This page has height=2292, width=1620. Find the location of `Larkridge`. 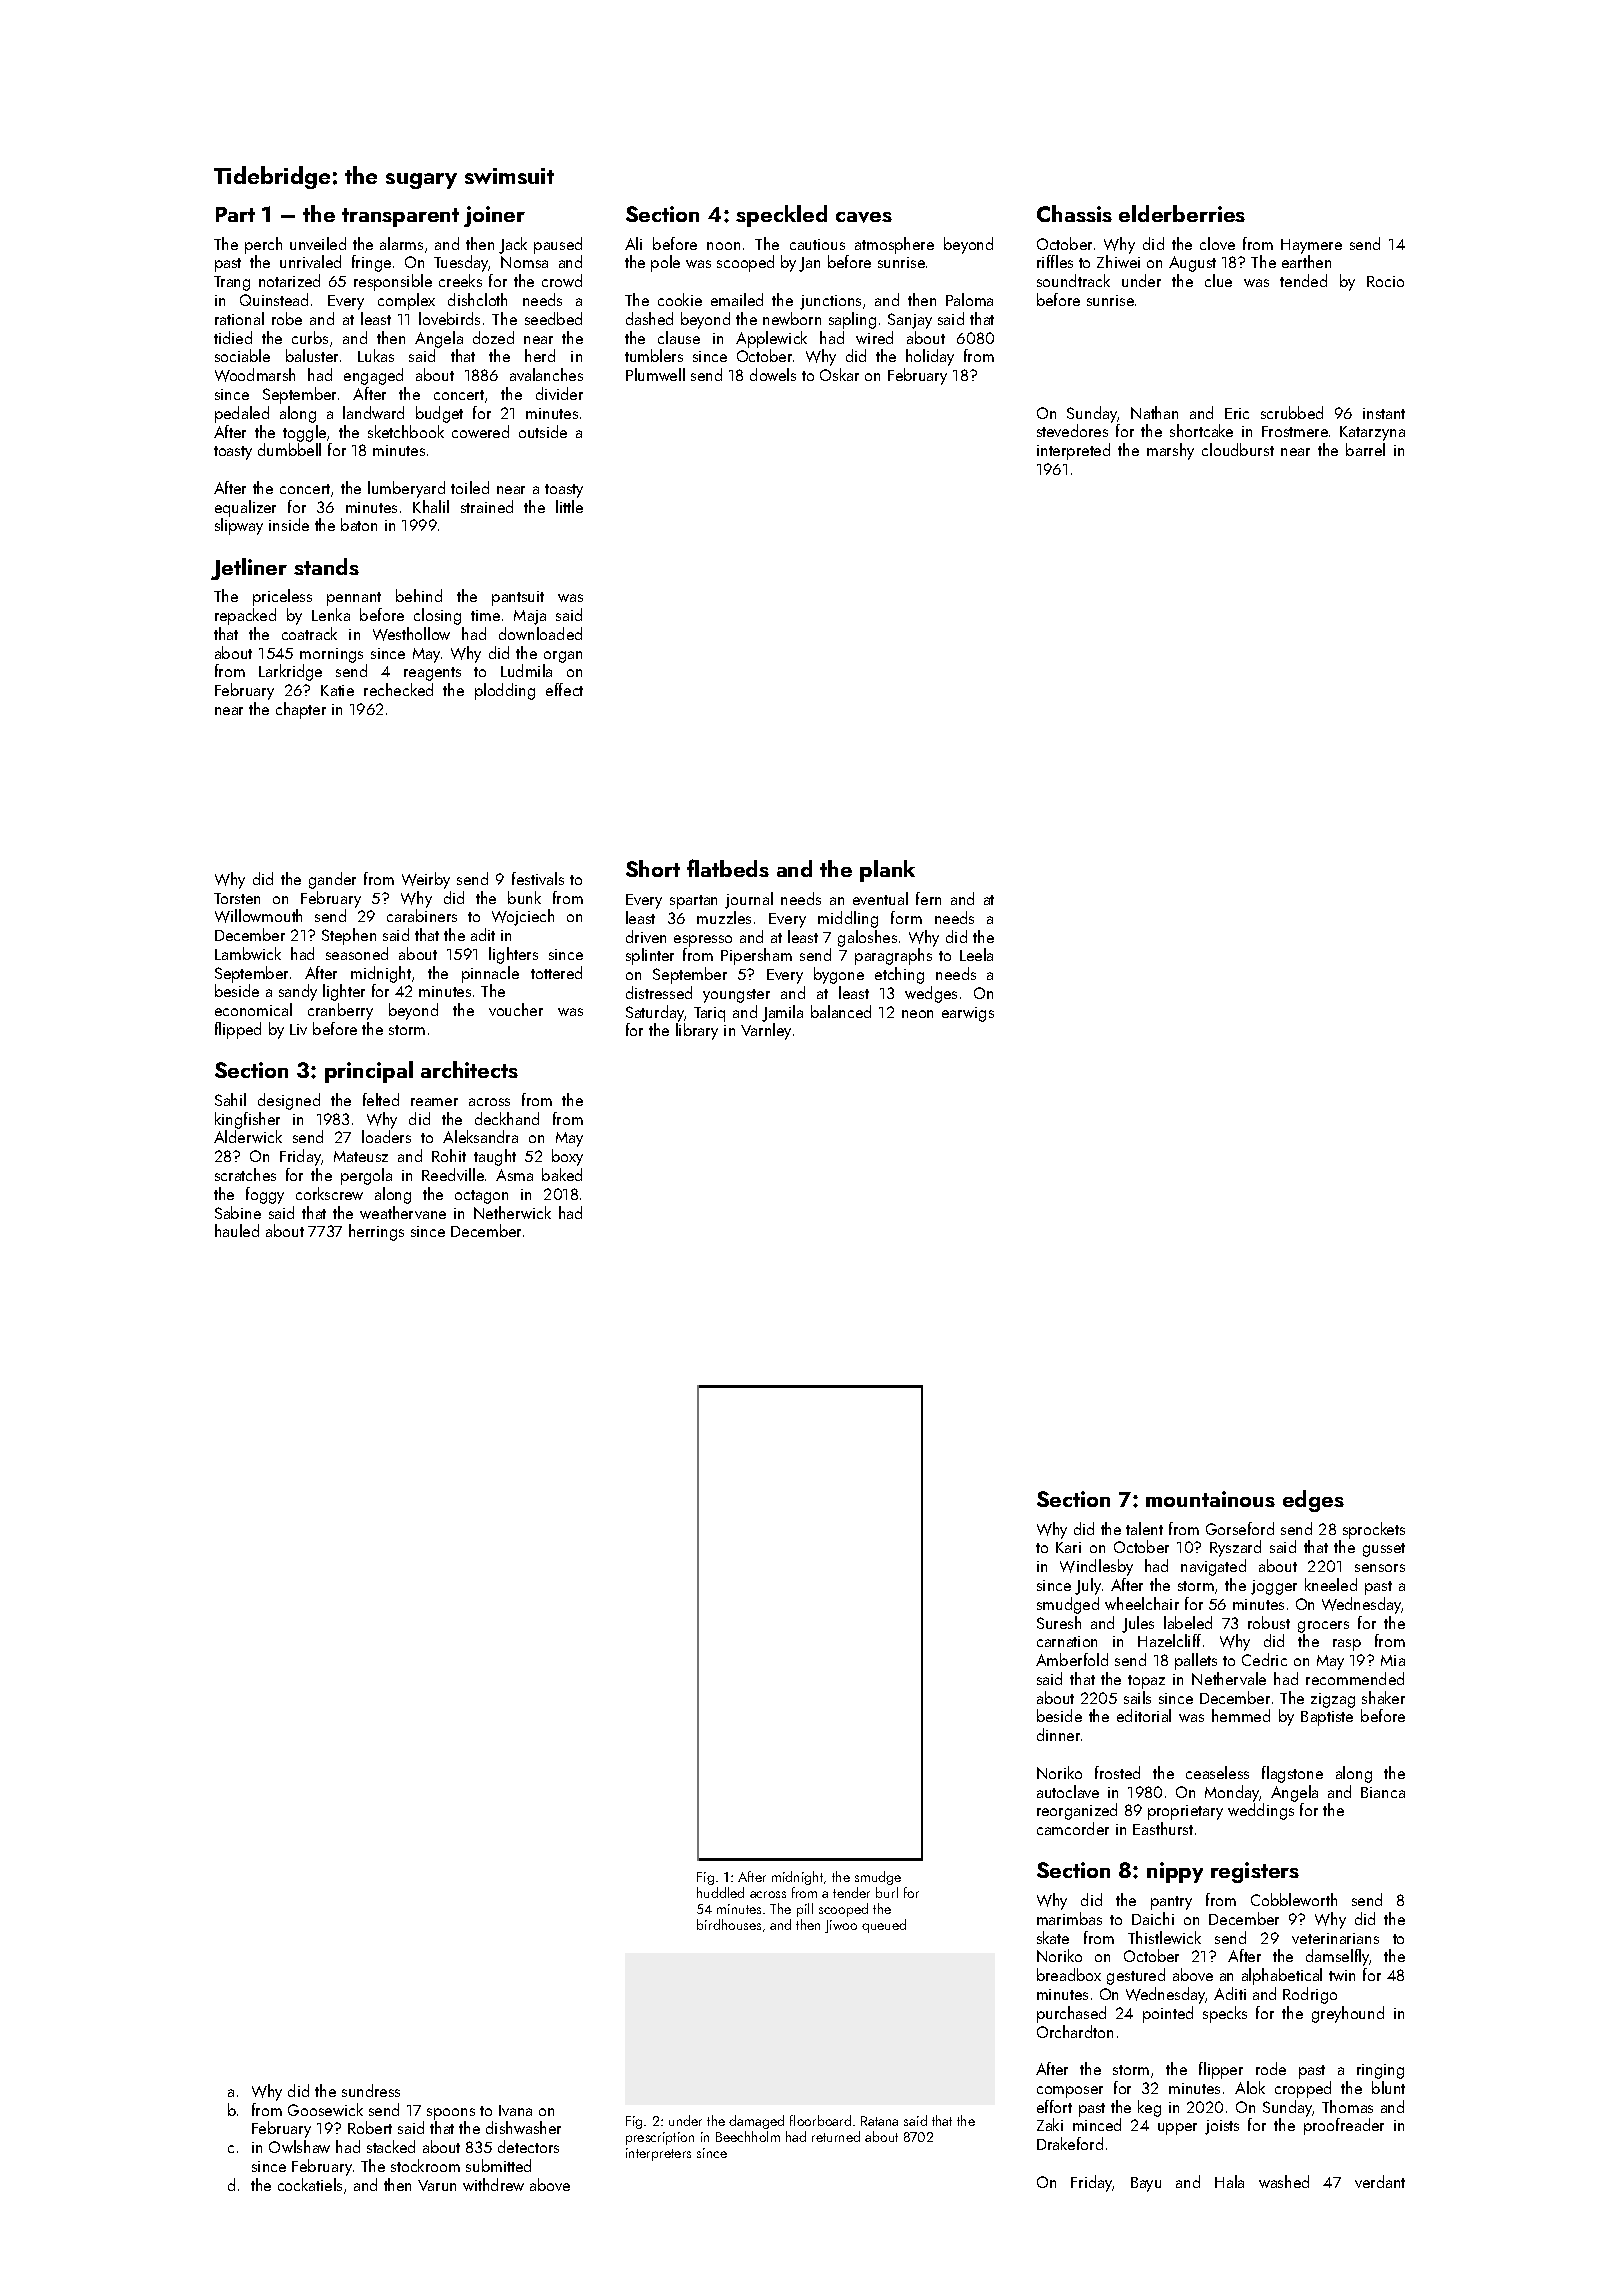

Larkridge is located at coordinates (290, 672).
